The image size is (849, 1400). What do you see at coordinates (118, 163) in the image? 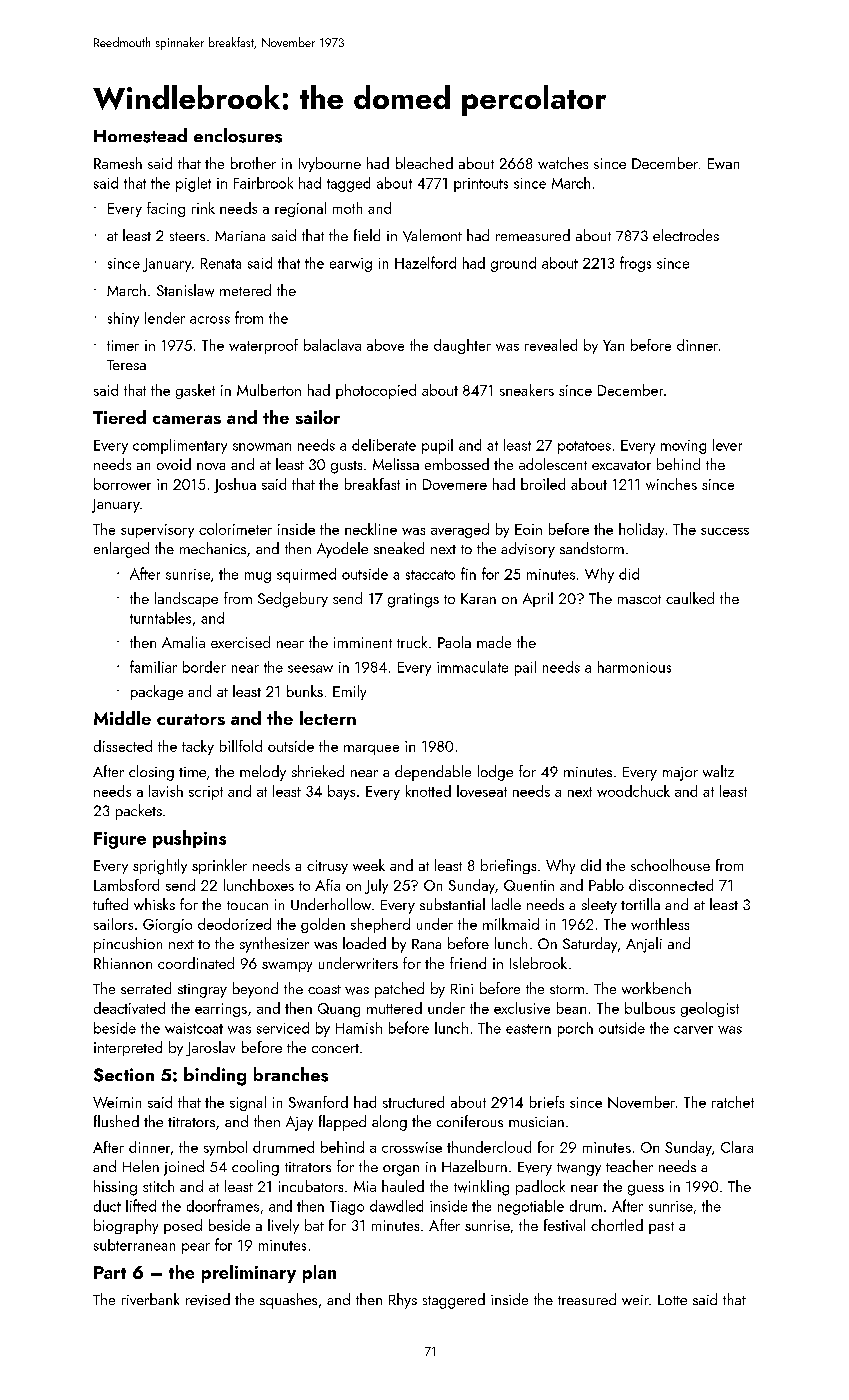
I see `Ramesh` at bounding box center [118, 163].
